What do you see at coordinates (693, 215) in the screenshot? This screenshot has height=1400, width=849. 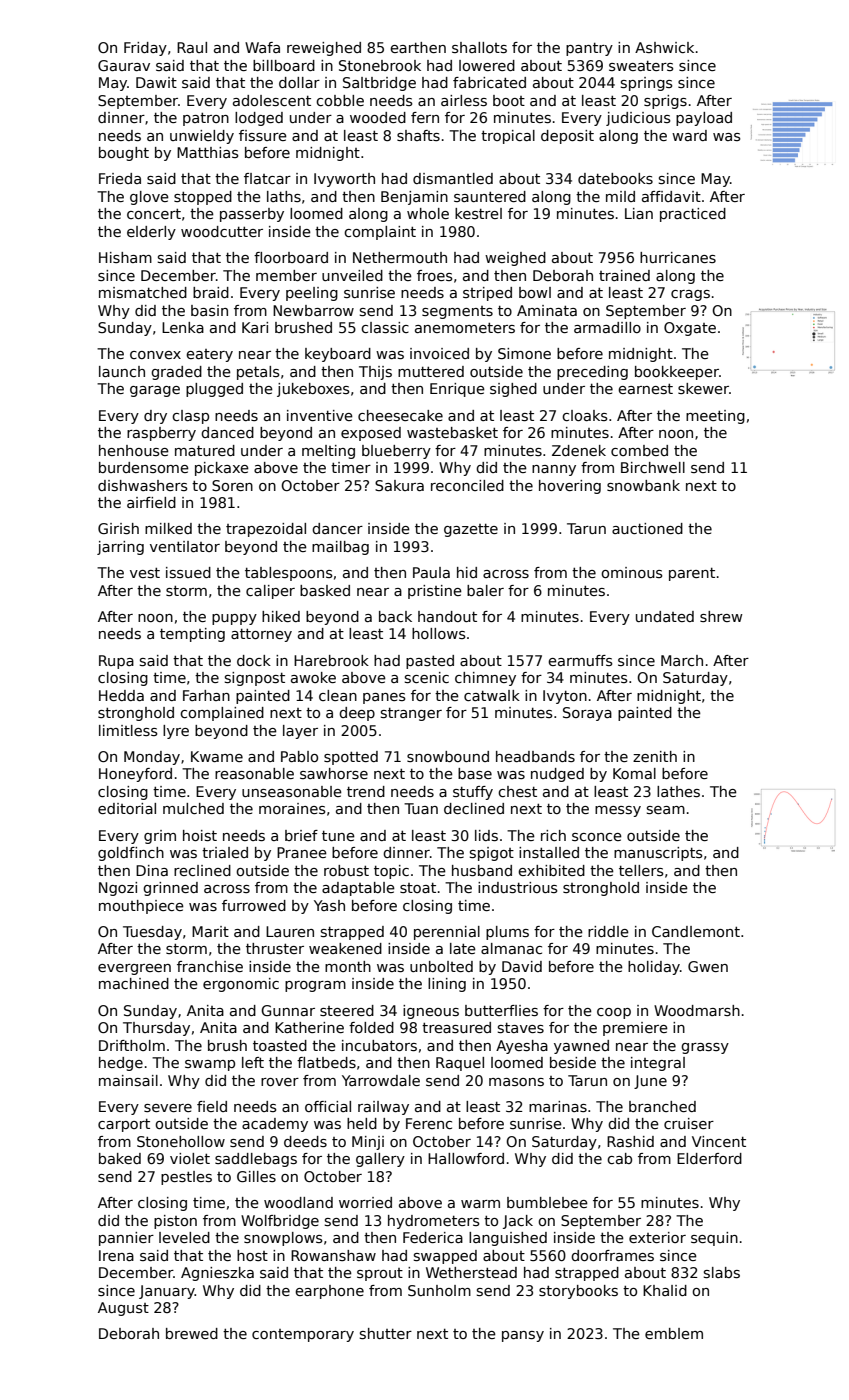 I see `practiced` at bounding box center [693, 215].
